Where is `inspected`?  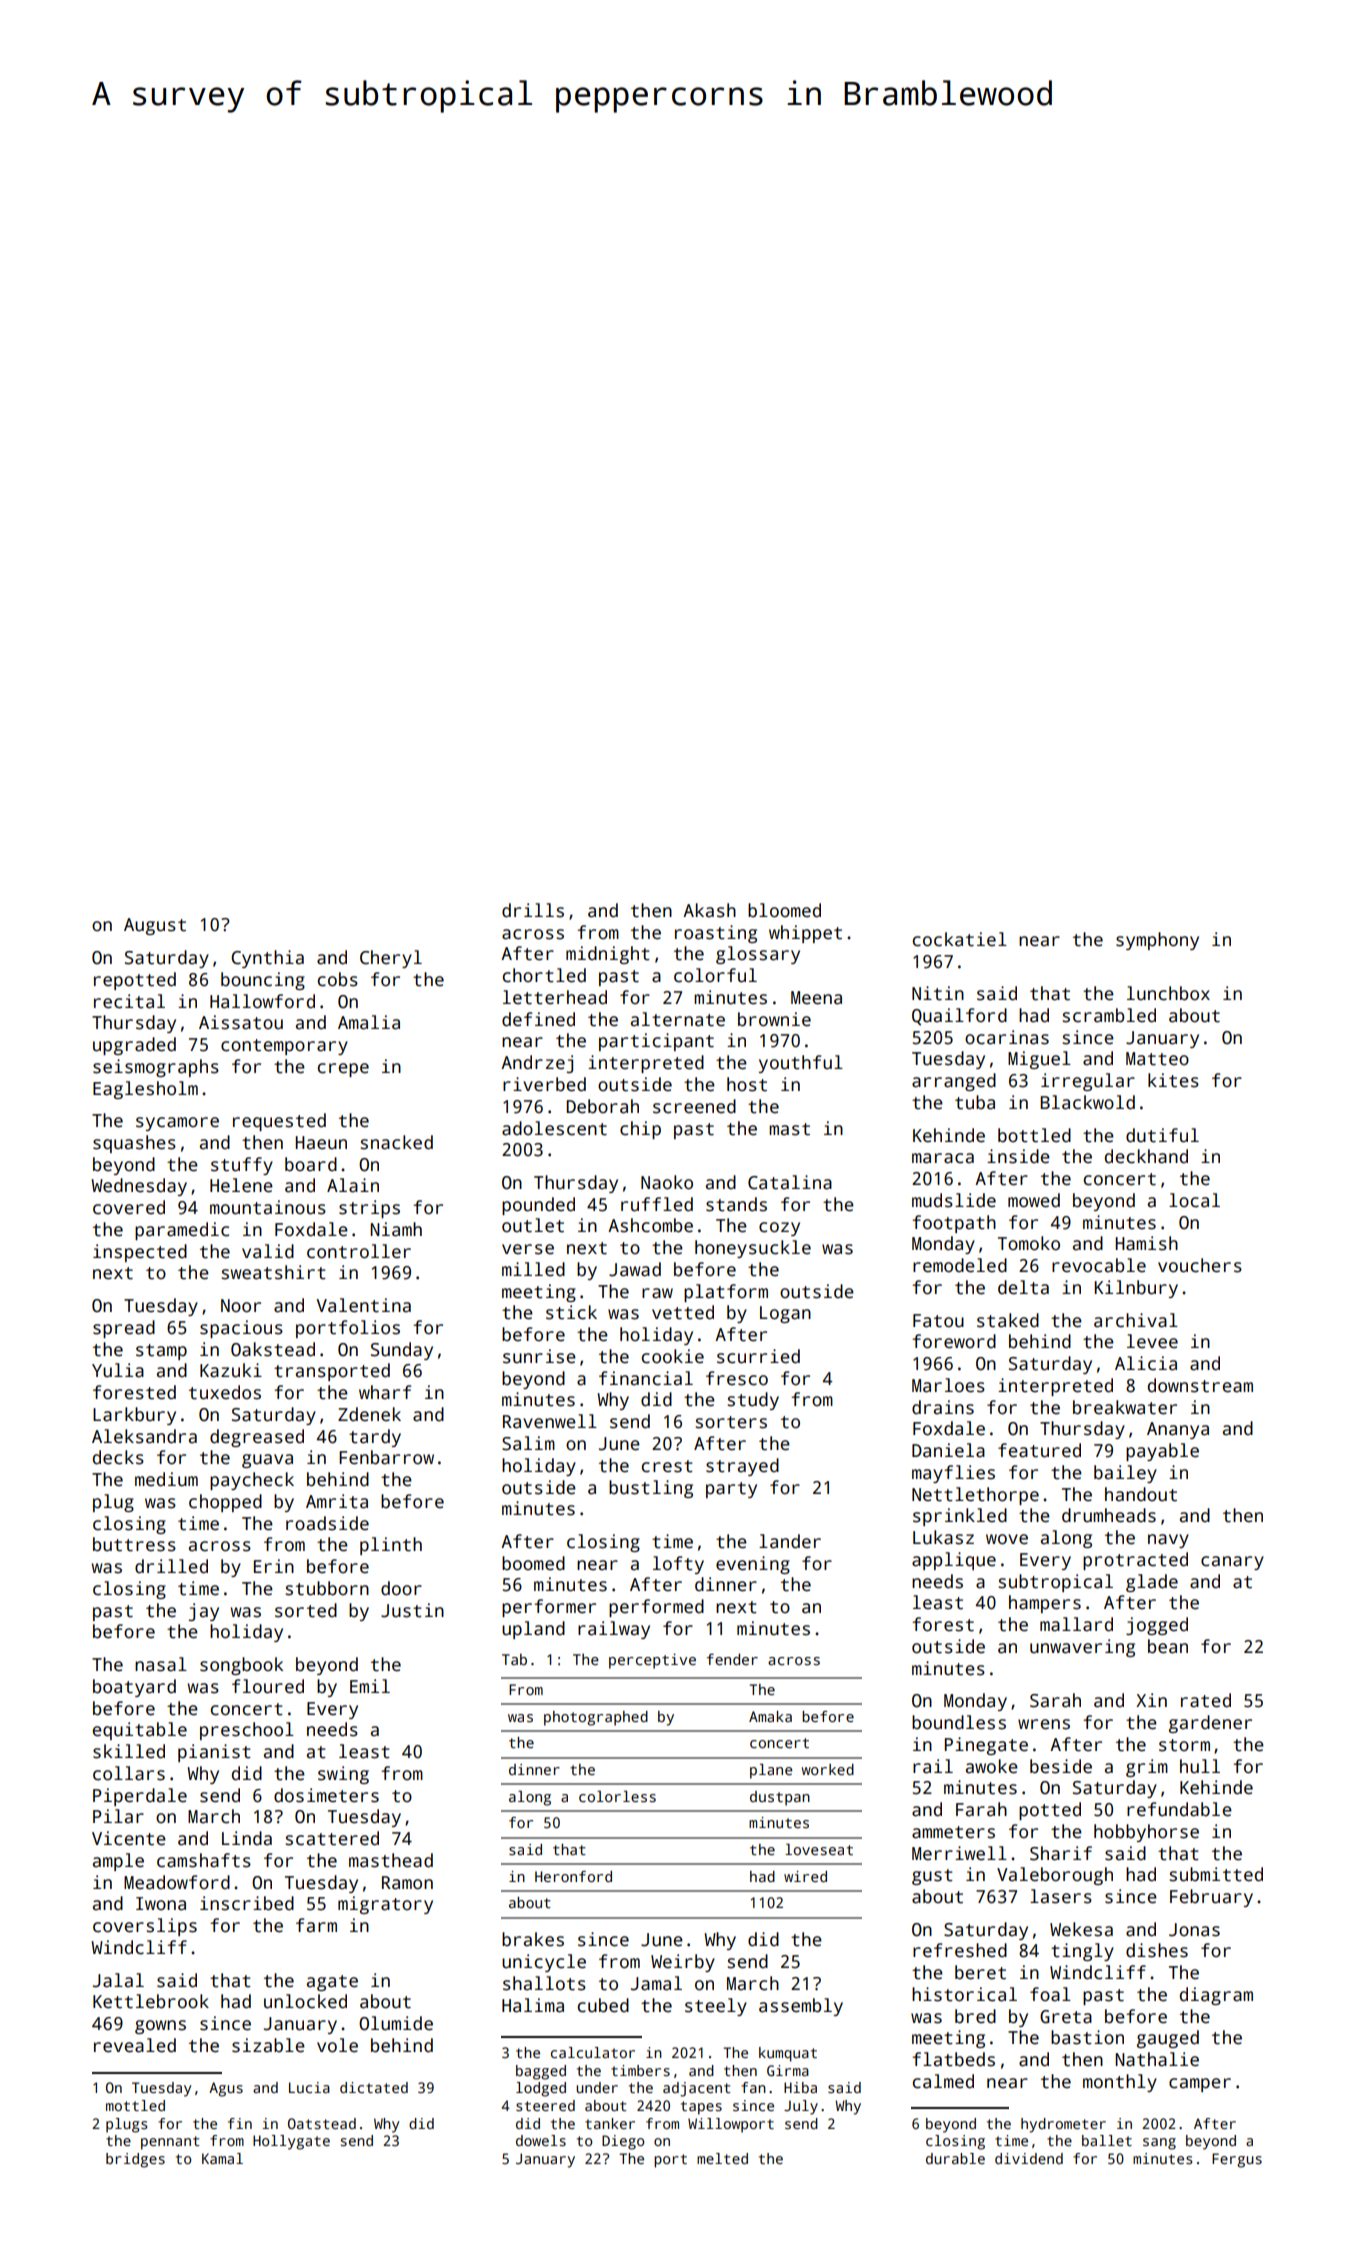 inspected is located at coordinates (140, 1253).
